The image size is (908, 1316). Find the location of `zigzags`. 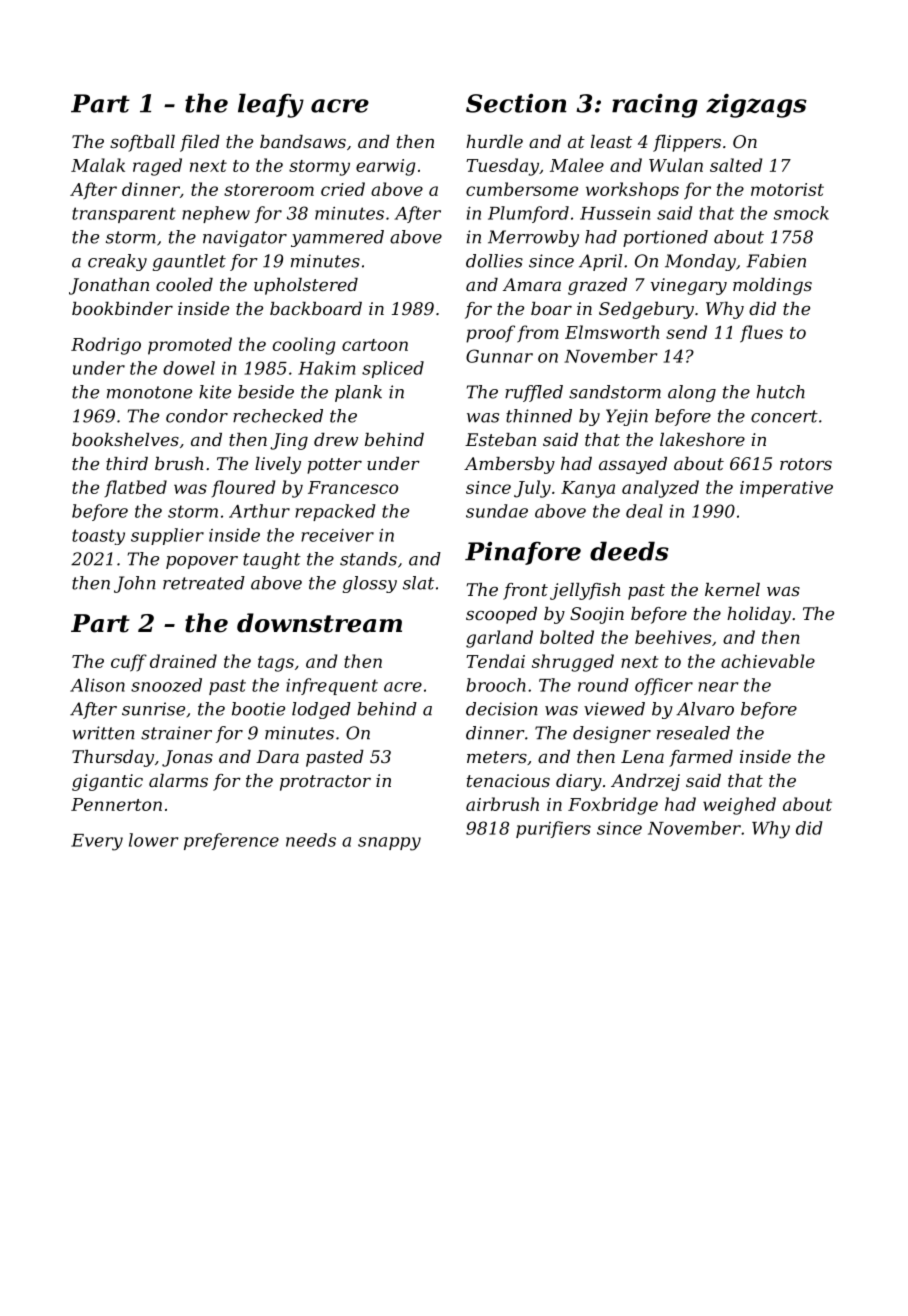

zigzags is located at coordinates (756, 106).
